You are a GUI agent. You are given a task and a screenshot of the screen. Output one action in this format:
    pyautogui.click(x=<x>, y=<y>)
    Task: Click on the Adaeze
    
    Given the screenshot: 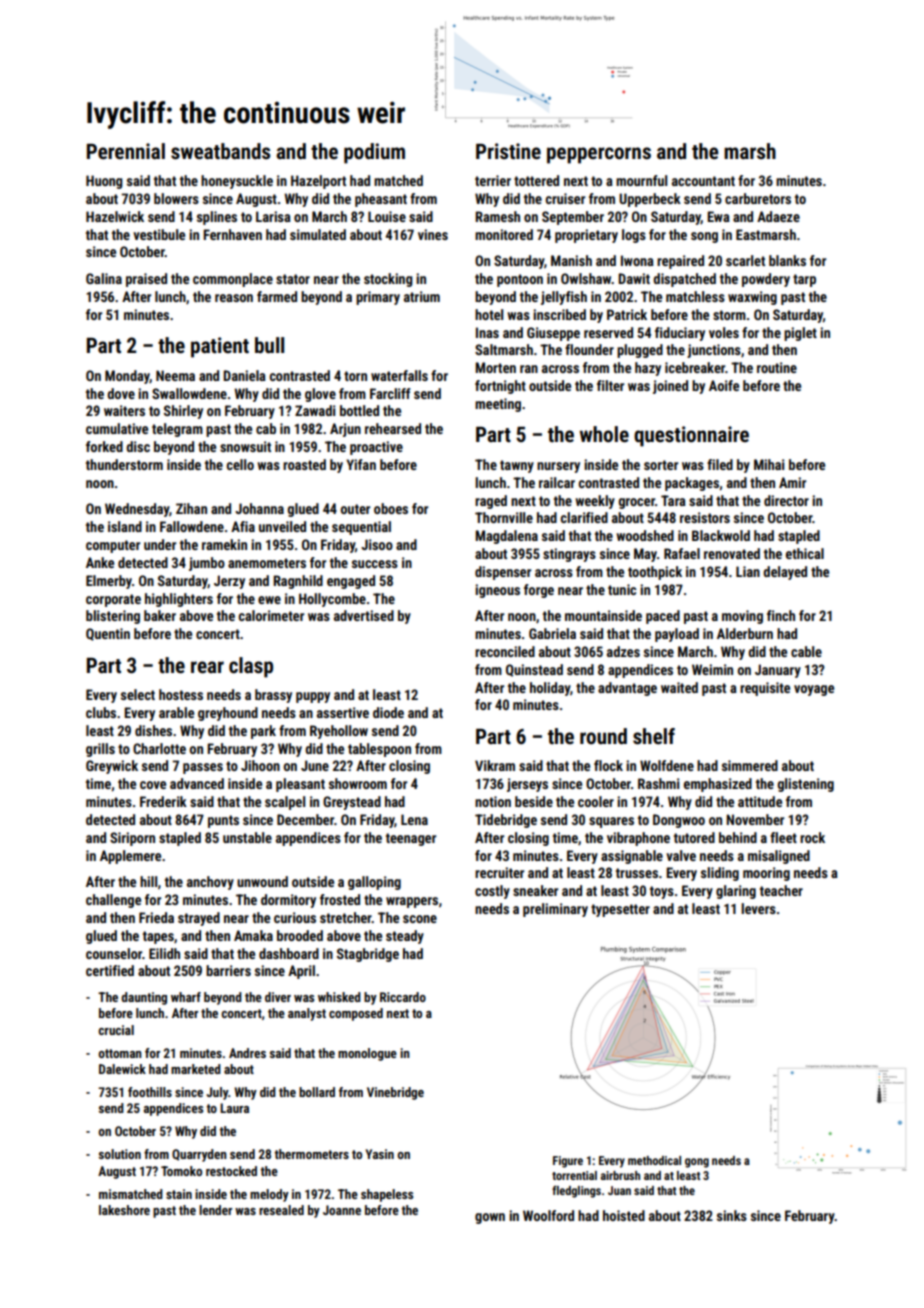 What is the action you would take?
    pyautogui.click(x=778, y=216)
